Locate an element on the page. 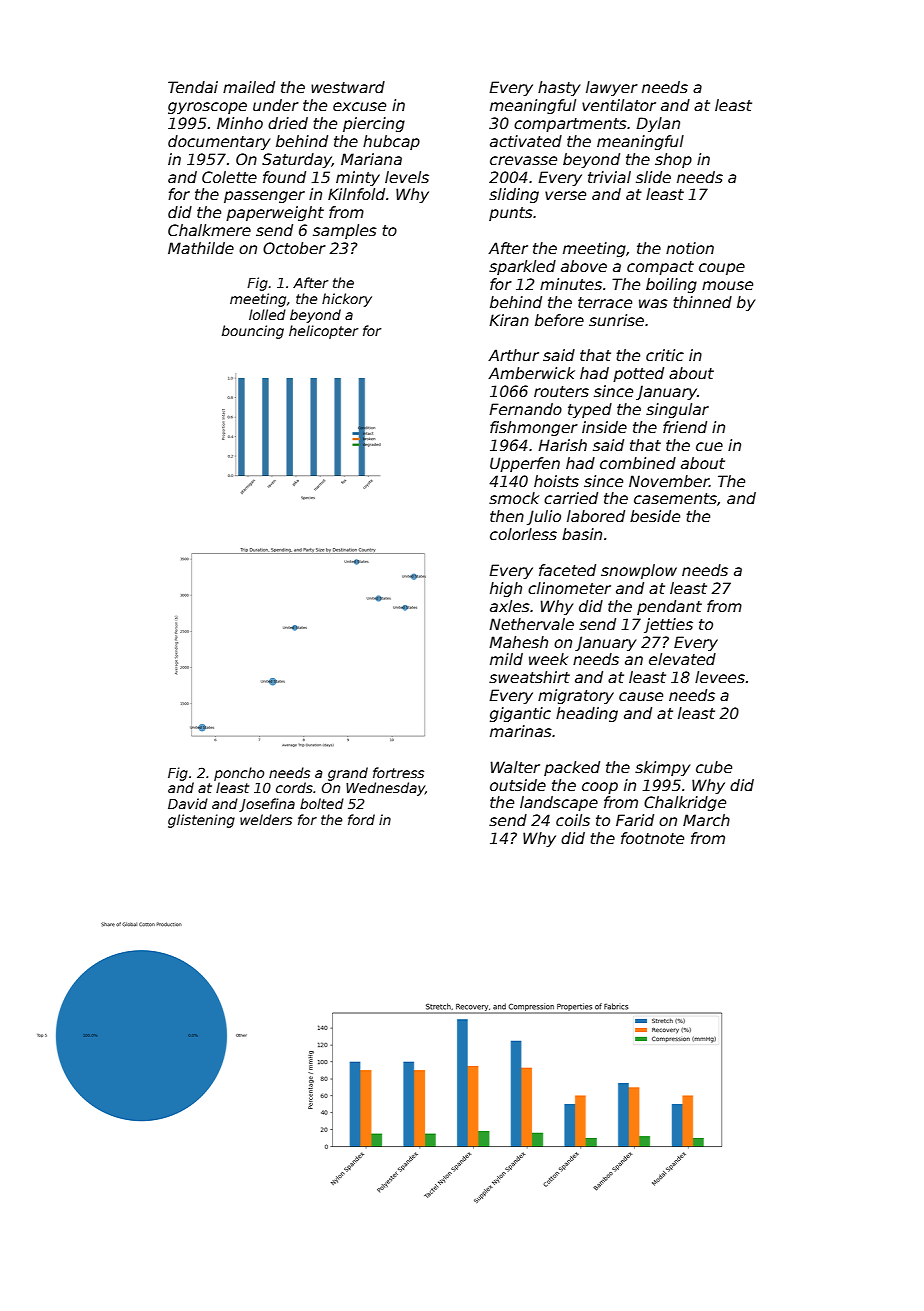 This document has width=924, height=1311. sweatshirt is located at coordinates (529, 677).
